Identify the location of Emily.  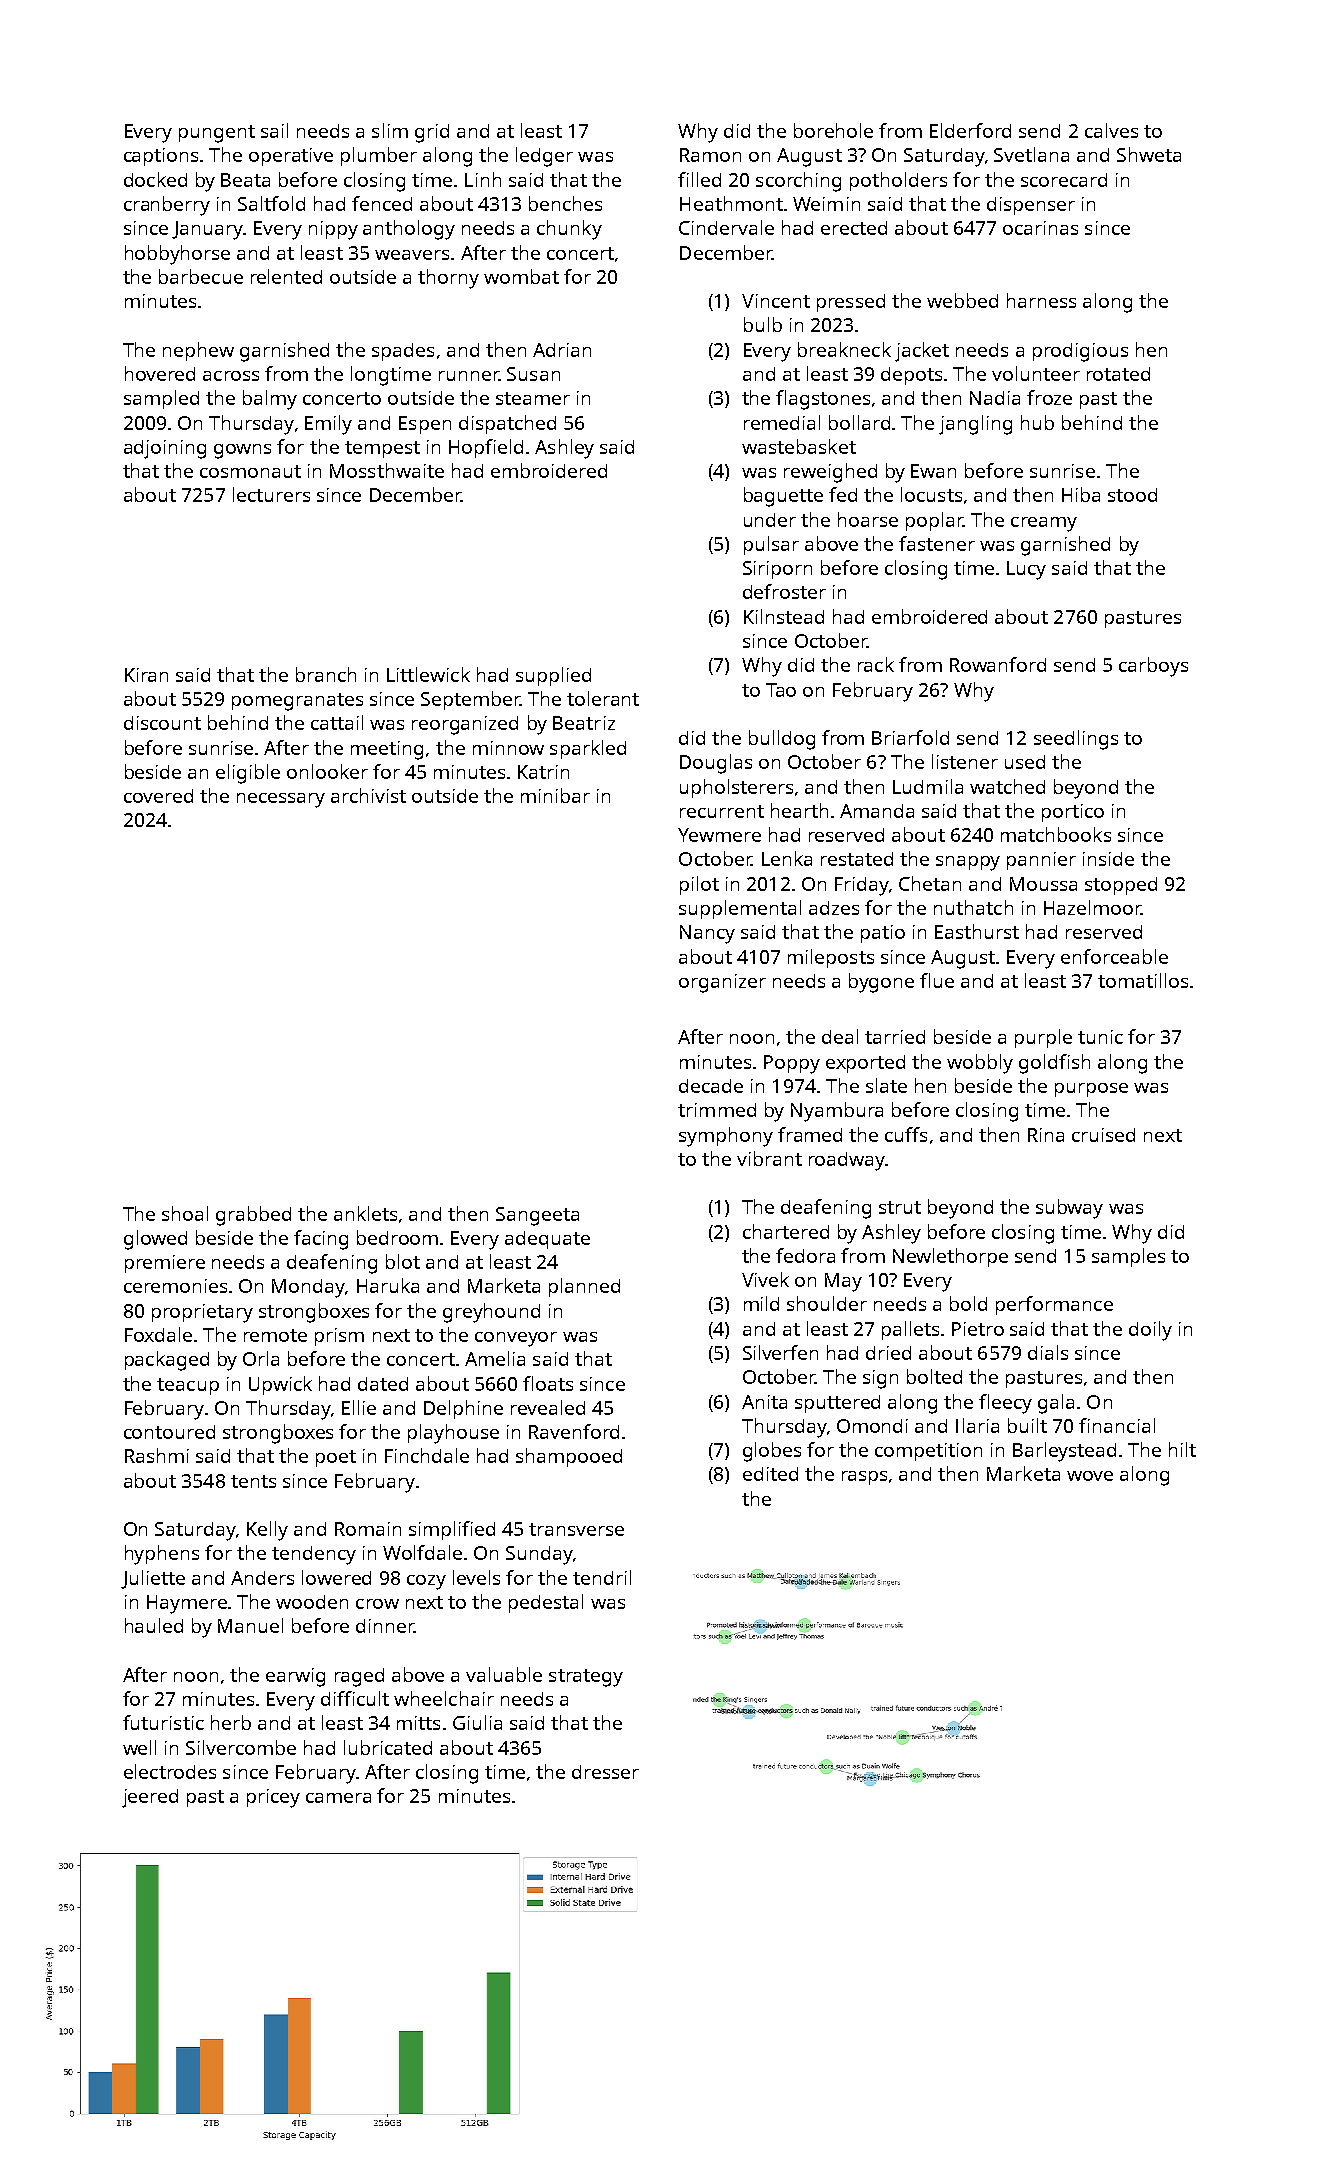
(328, 425).
